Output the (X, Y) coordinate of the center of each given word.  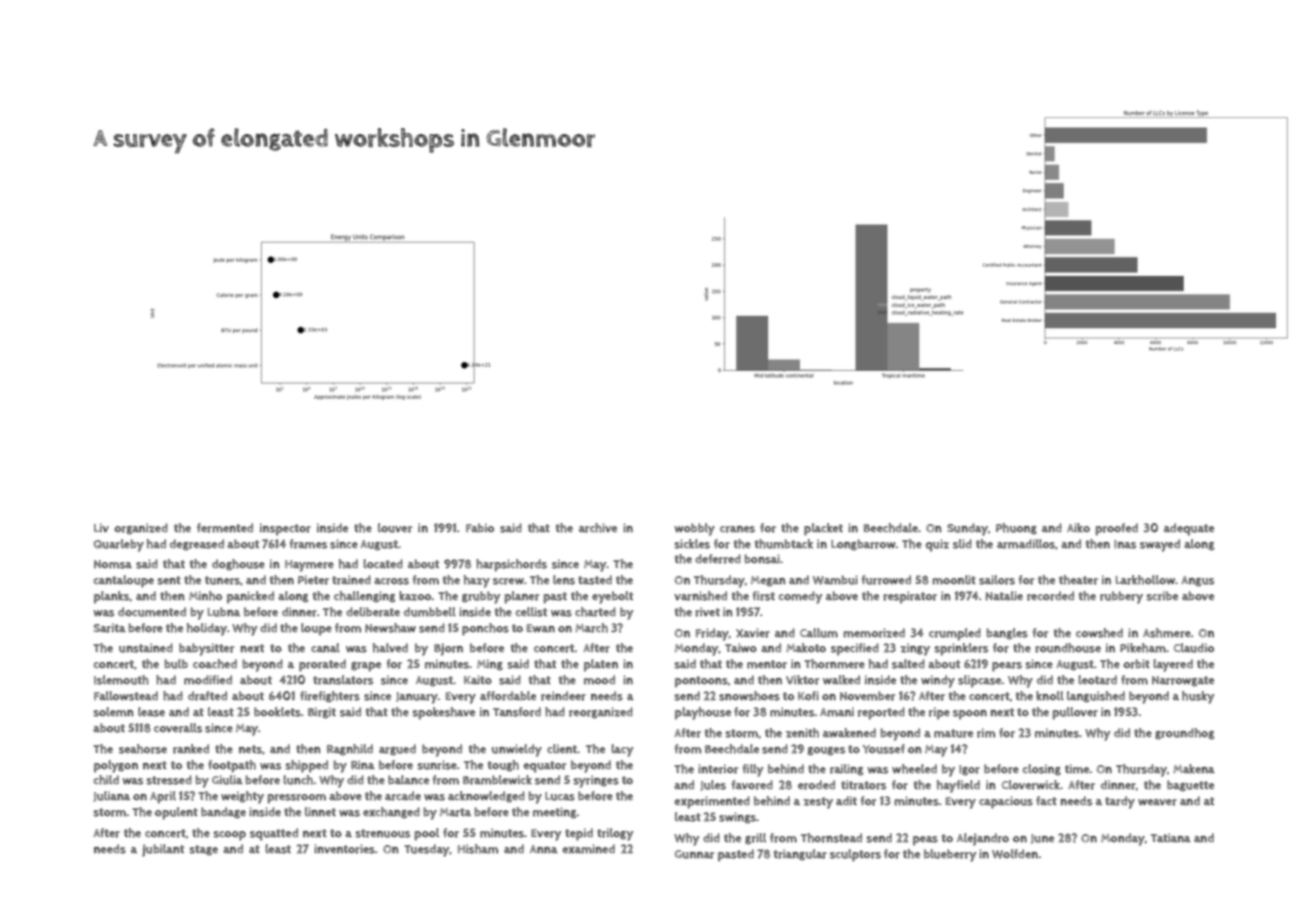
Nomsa (113, 564)
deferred (718, 559)
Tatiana (1171, 837)
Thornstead (831, 838)
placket (823, 529)
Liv (101, 527)
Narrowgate (1183, 681)
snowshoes (749, 696)
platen (601, 665)
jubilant (163, 850)
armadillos (1026, 544)
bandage (223, 813)
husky (1198, 697)
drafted (207, 696)
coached (215, 664)
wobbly (694, 529)
